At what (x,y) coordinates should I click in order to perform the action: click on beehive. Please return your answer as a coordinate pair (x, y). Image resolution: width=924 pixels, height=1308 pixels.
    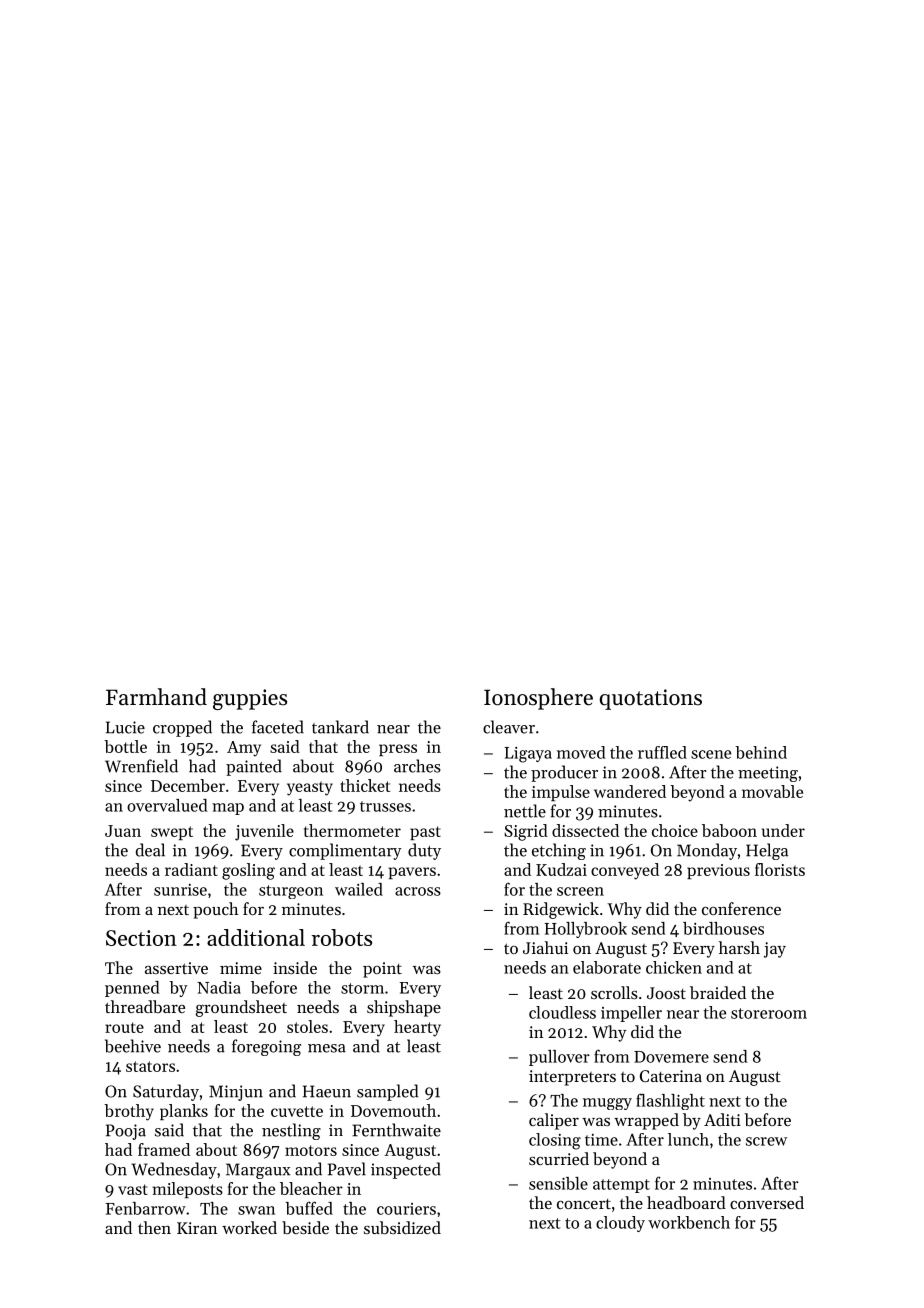
    Looking at the image, I should click on (133, 1046).
